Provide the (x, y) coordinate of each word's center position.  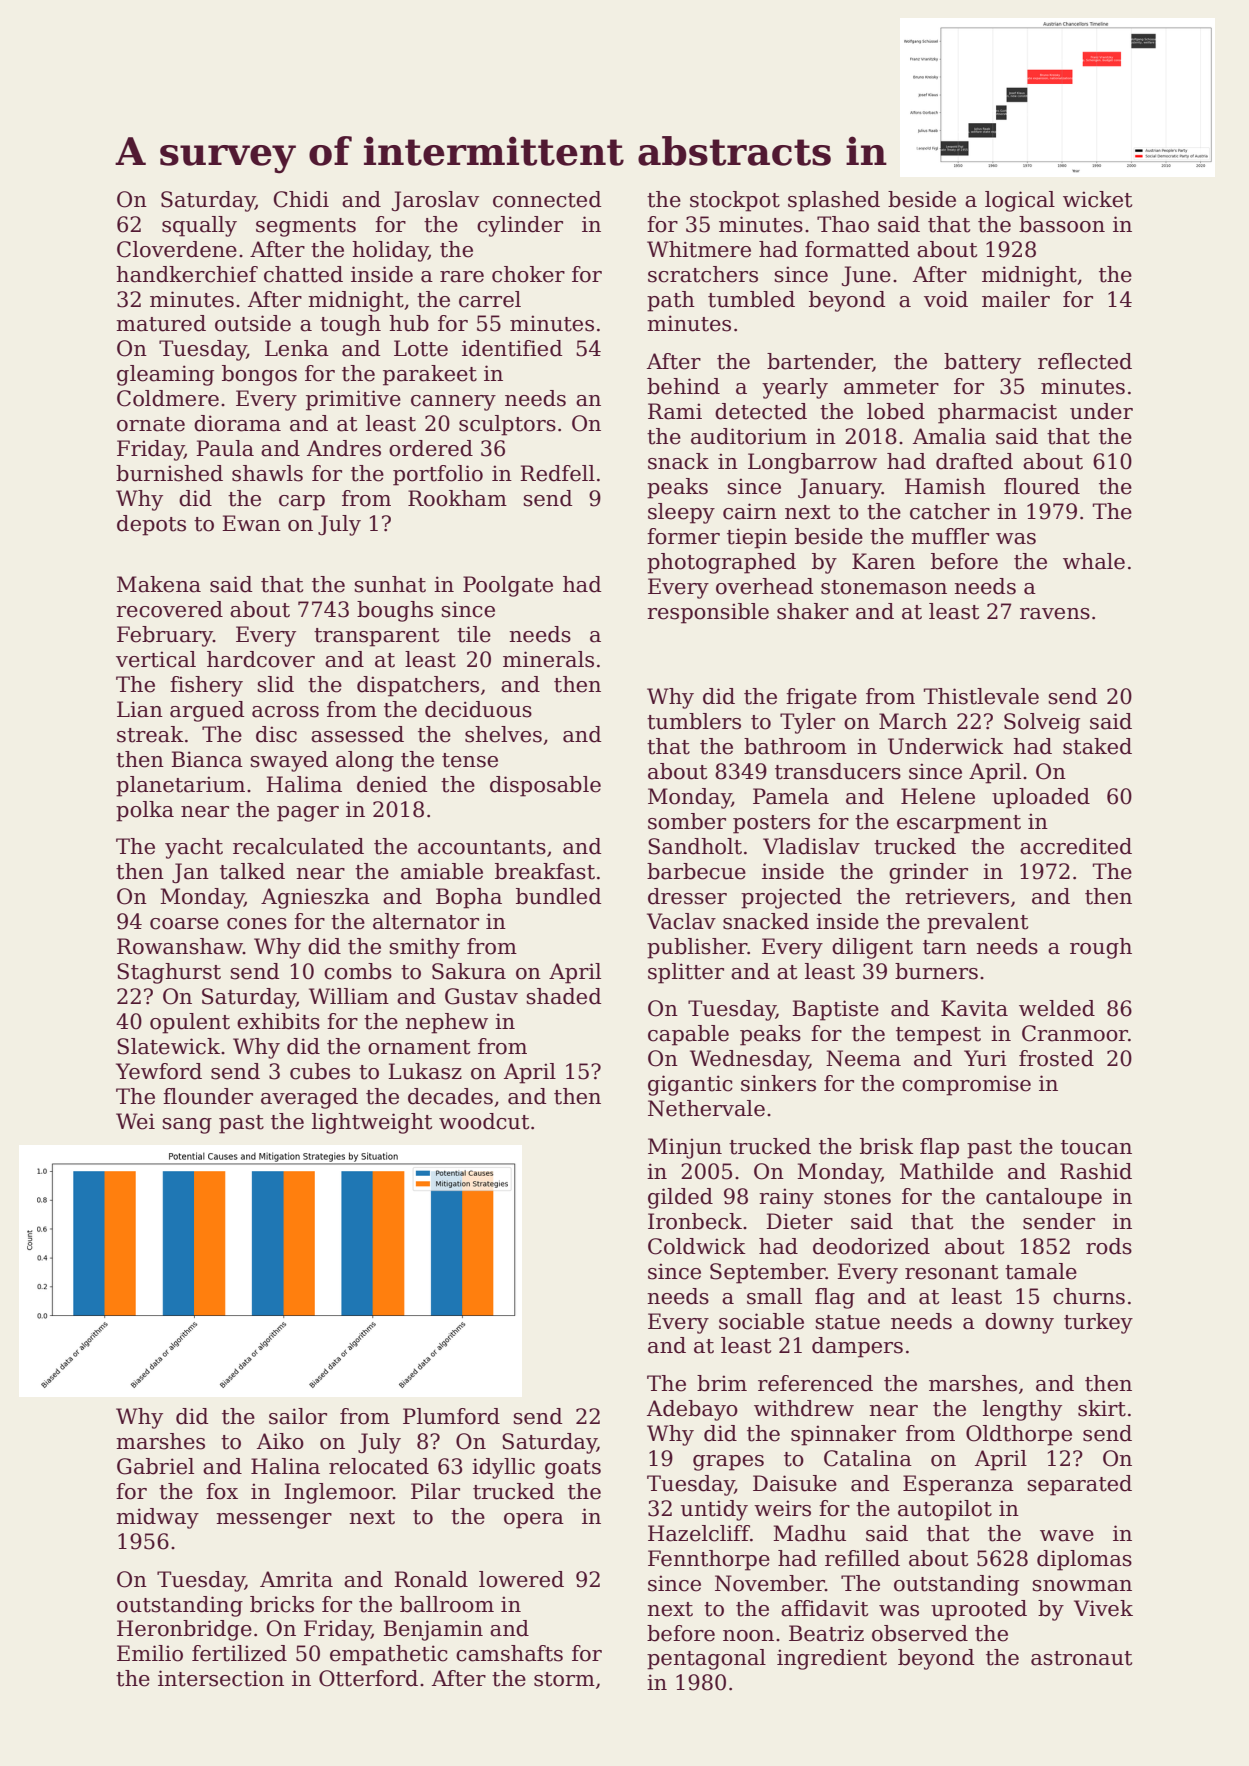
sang (187, 1126)
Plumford (451, 1416)
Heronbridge (184, 1630)
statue (847, 1322)
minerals (548, 659)
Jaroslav (435, 201)
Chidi (301, 199)
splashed (834, 201)
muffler (950, 536)
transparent (376, 637)
